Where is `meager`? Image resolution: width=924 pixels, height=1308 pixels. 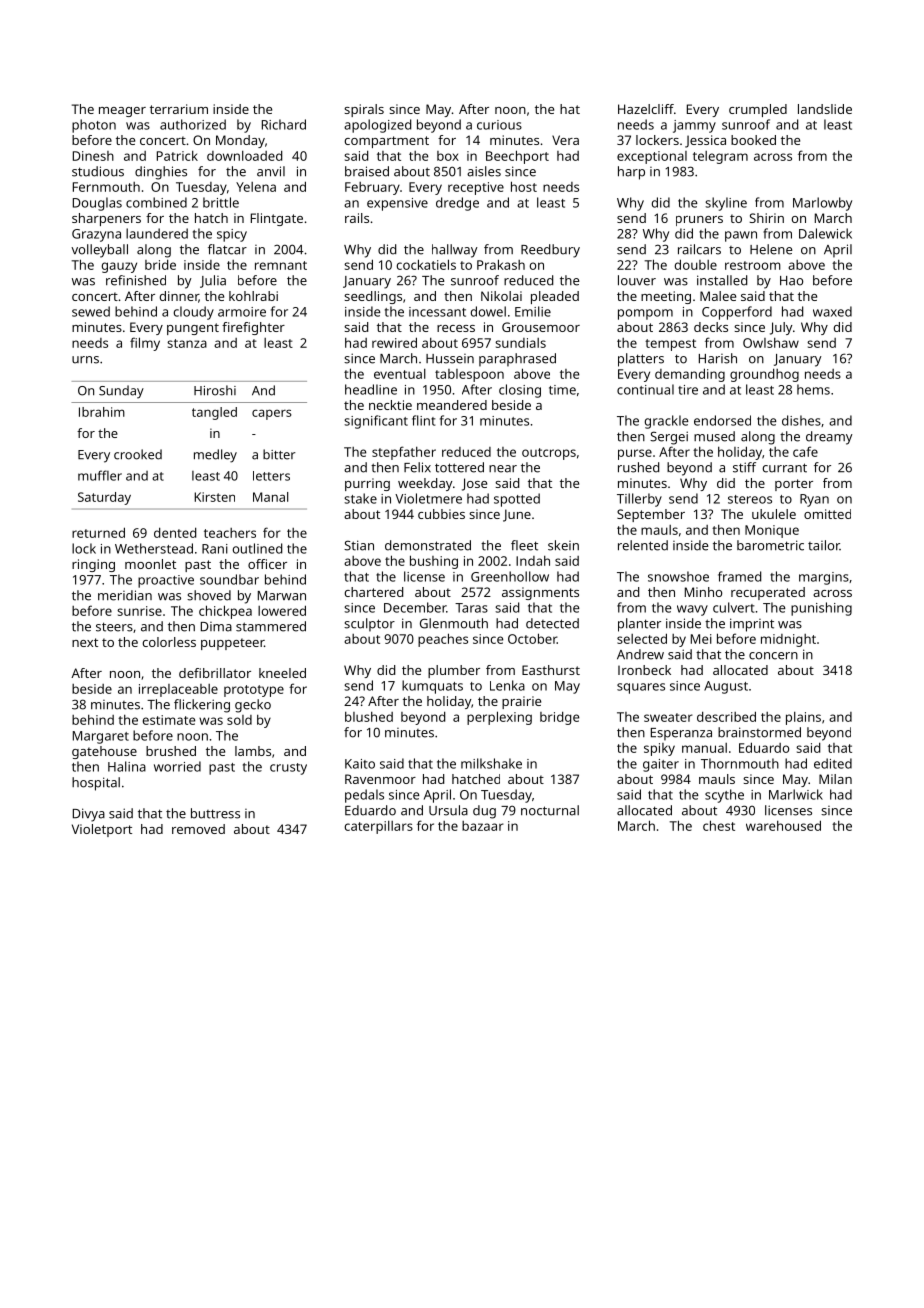 meager is located at coordinates (122, 112).
